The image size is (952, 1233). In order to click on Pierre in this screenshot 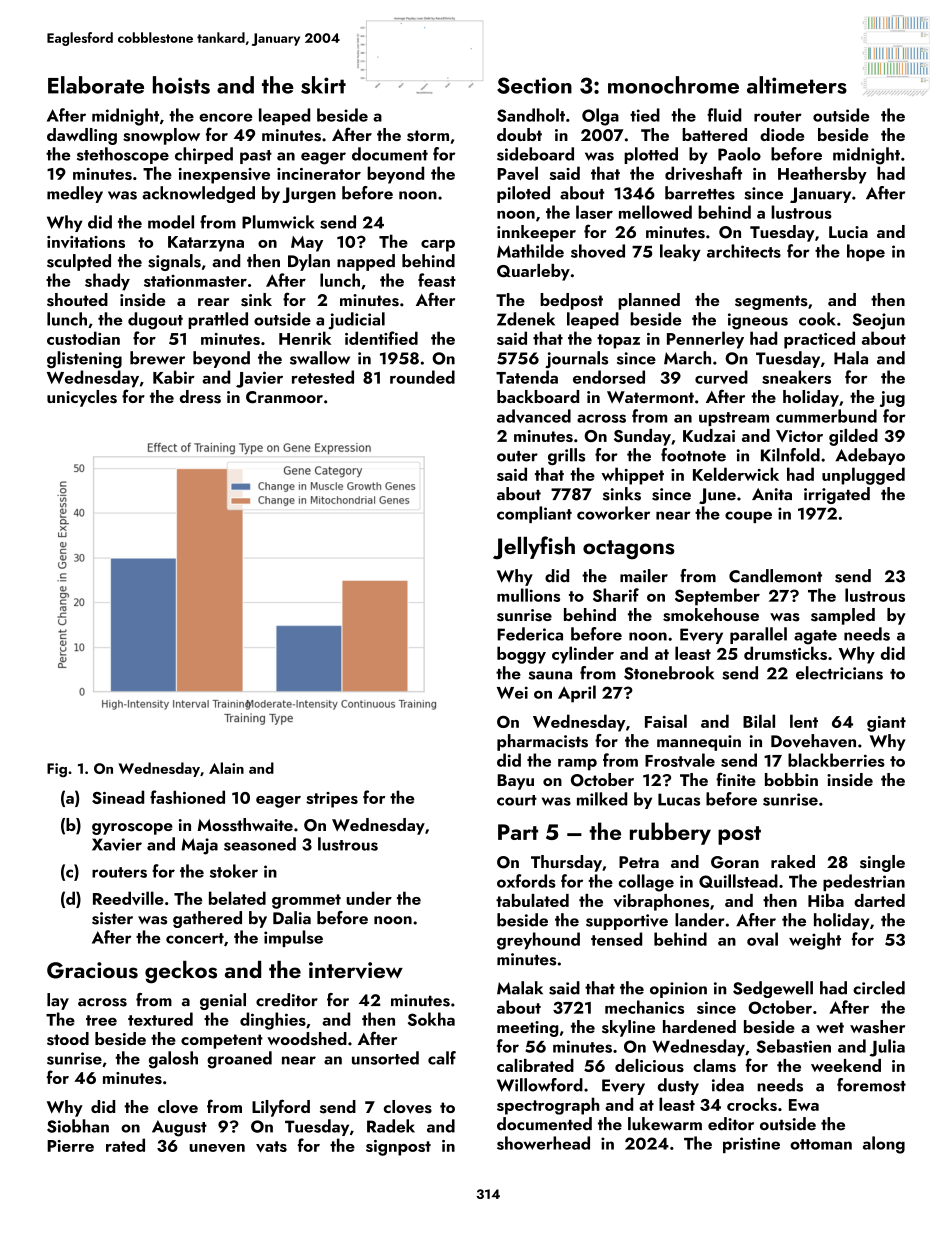, I will do `click(70, 1146)`.
